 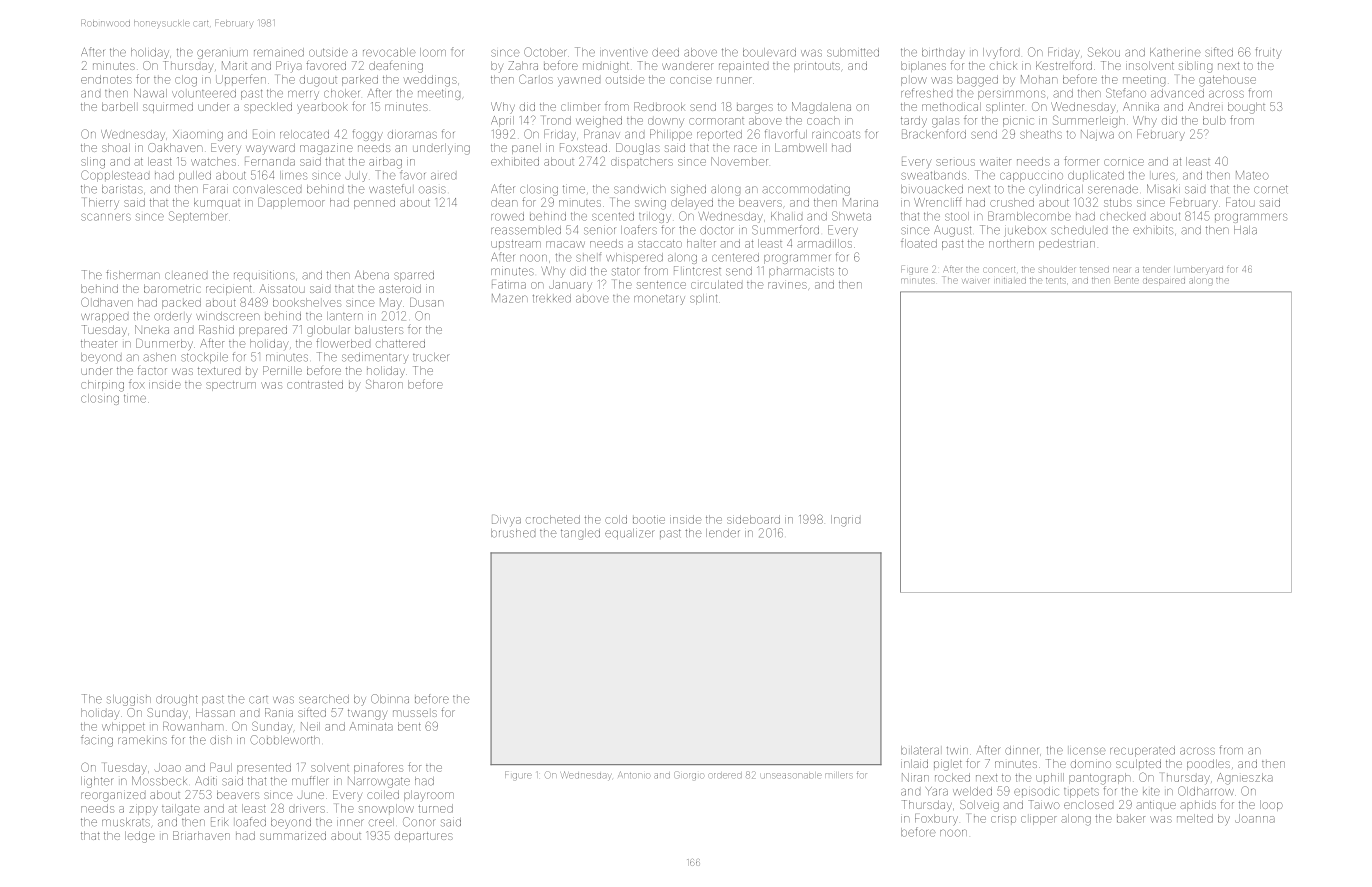 What do you see at coordinates (845, 521) in the screenshot?
I see `Ingrid` at bounding box center [845, 521].
